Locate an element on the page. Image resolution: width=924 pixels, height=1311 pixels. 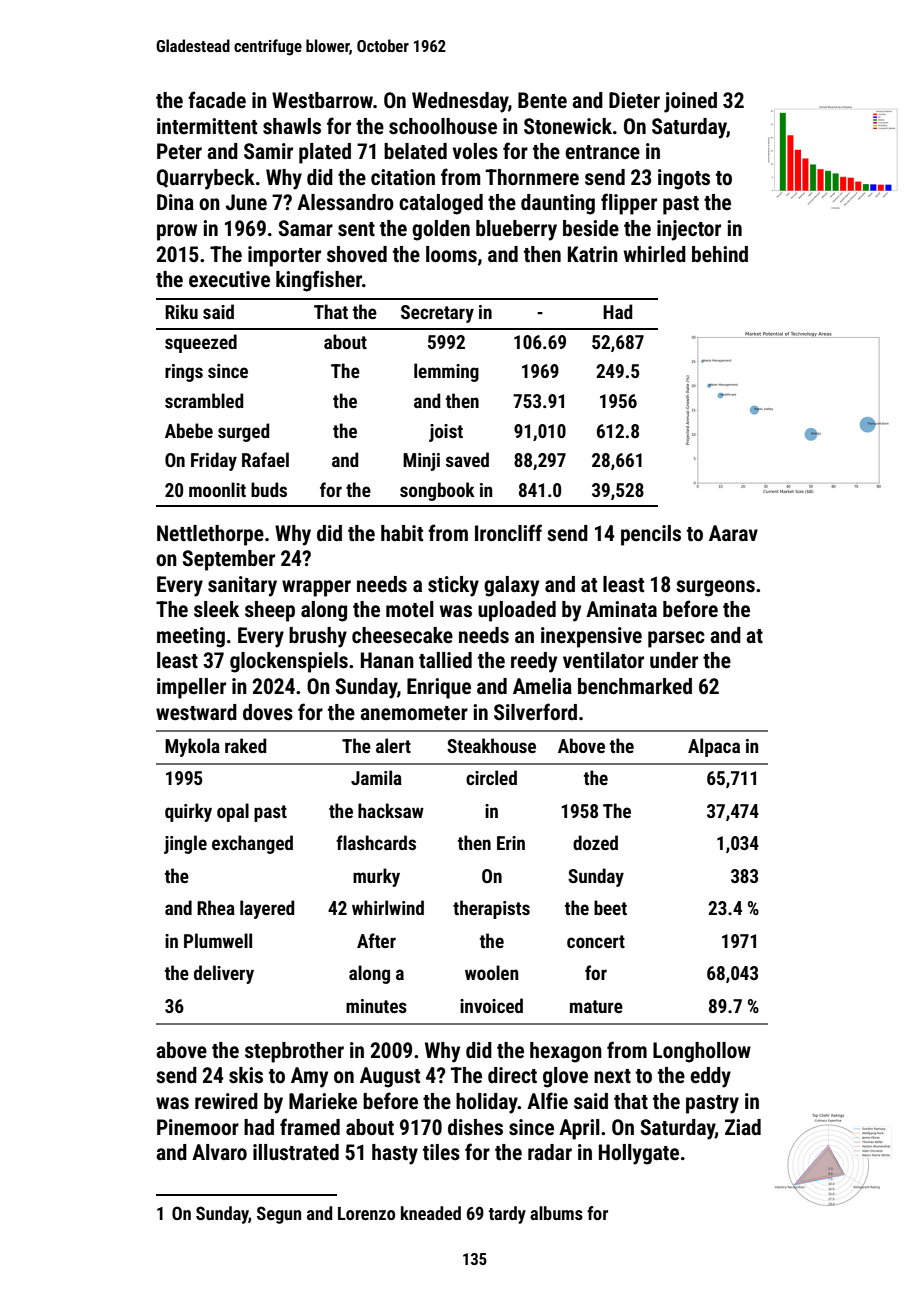
next is located at coordinates (612, 1076).
